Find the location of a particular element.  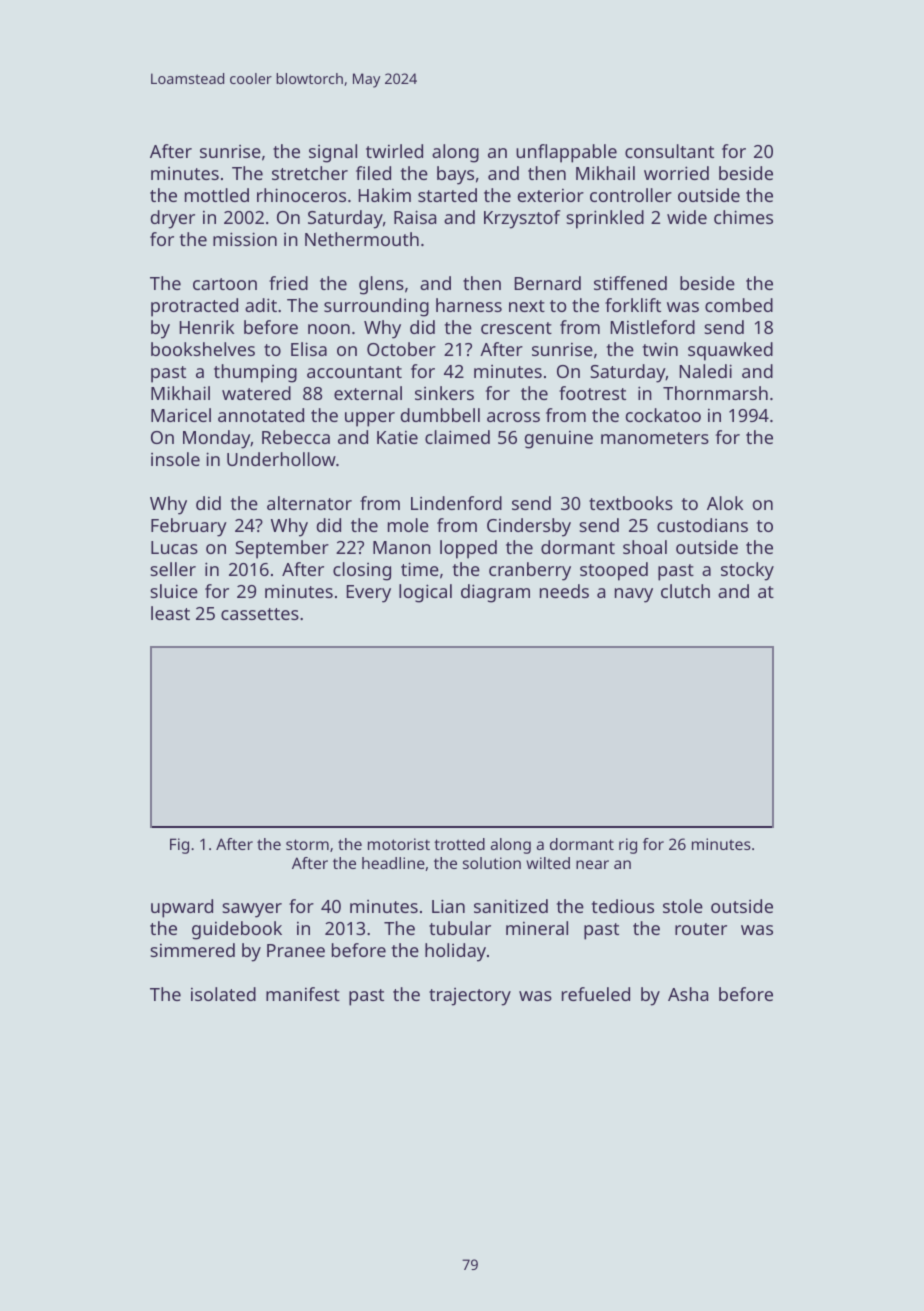

thumping is located at coordinates (255, 373).
